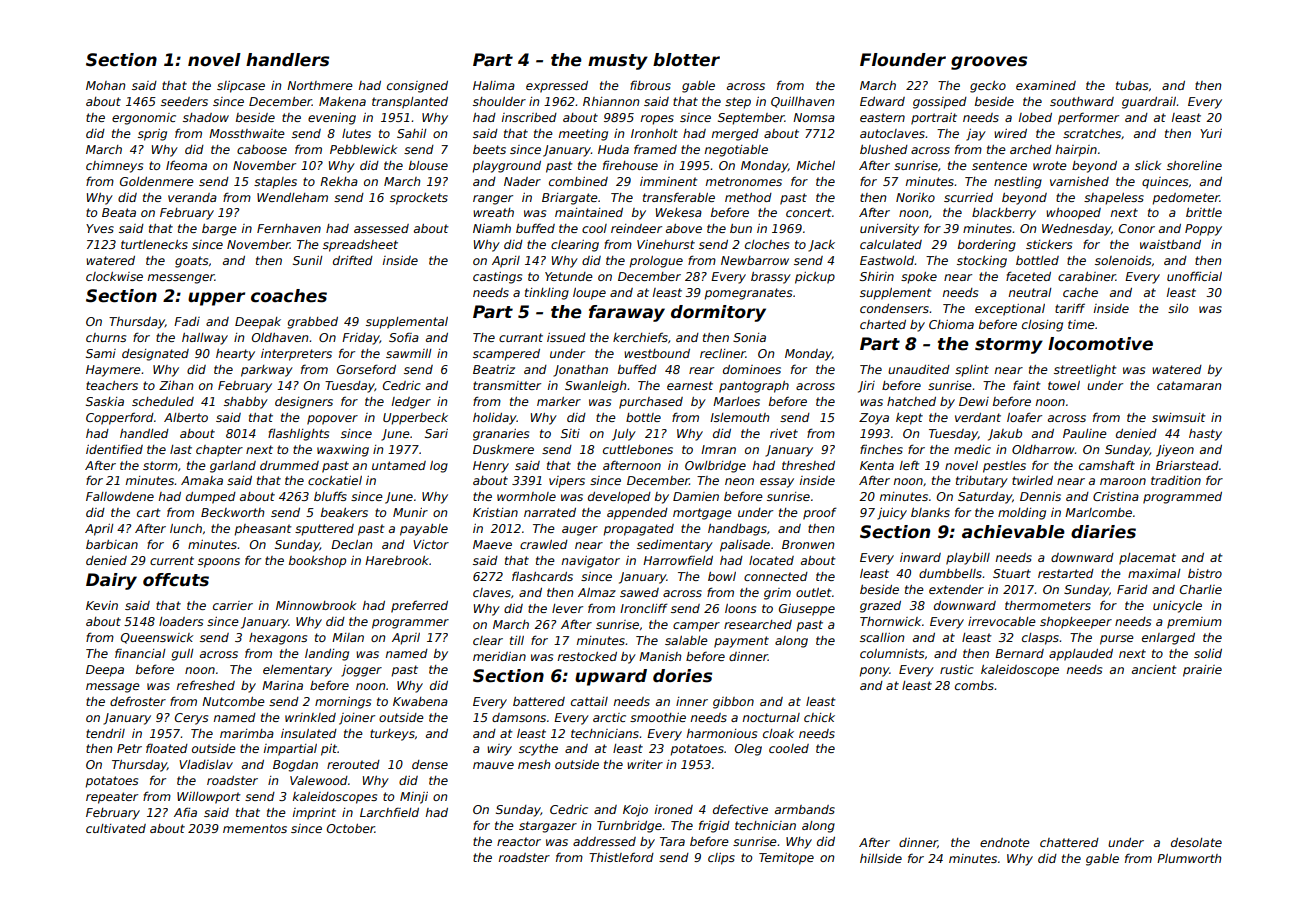 Image resolution: width=1308 pixels, height=924 pixels. Describe the element at coordinates (989, 63) in the image. I see `grooves` at that location.
